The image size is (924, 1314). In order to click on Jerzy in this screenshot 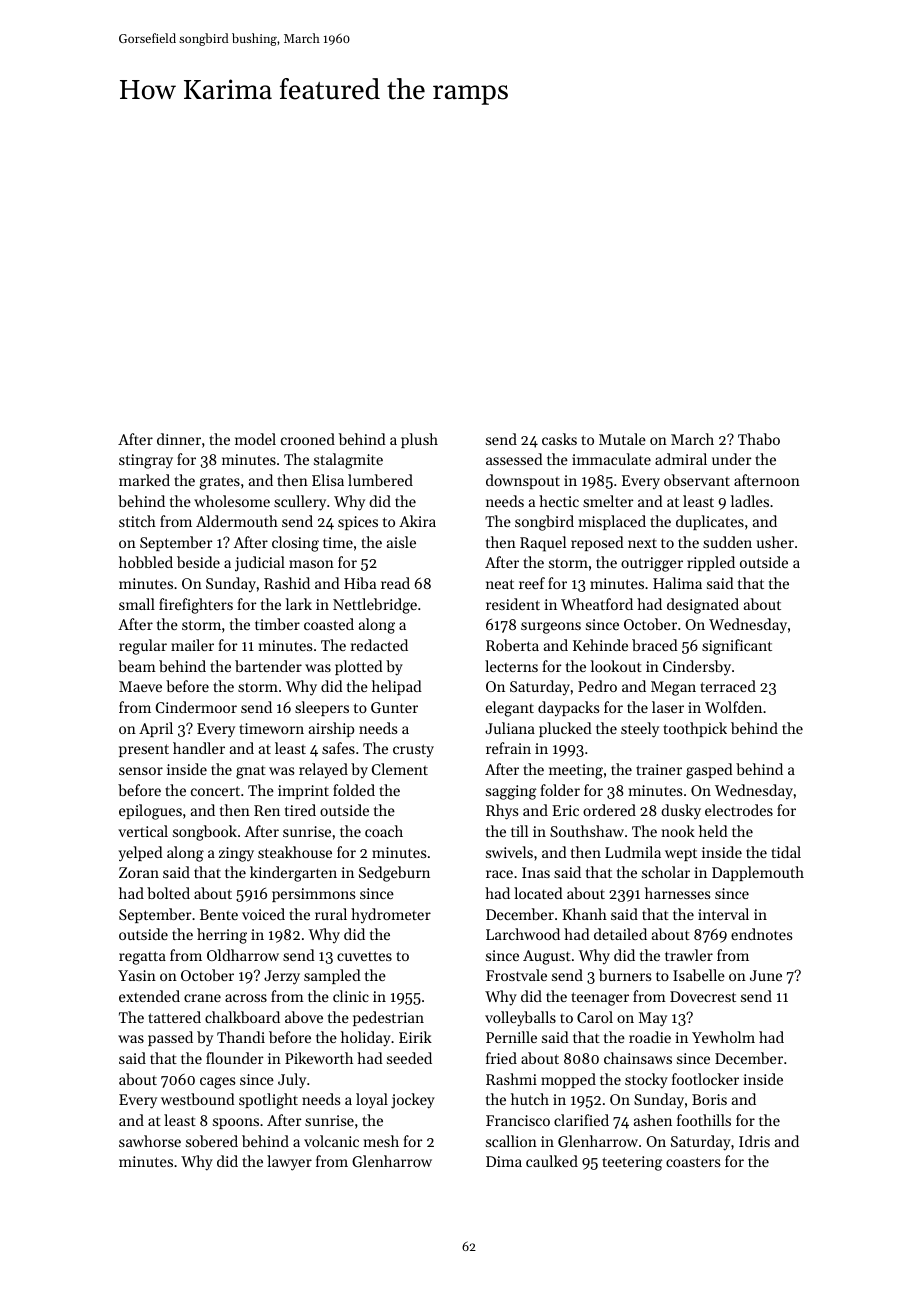, I will do `click(282, 977)`.
